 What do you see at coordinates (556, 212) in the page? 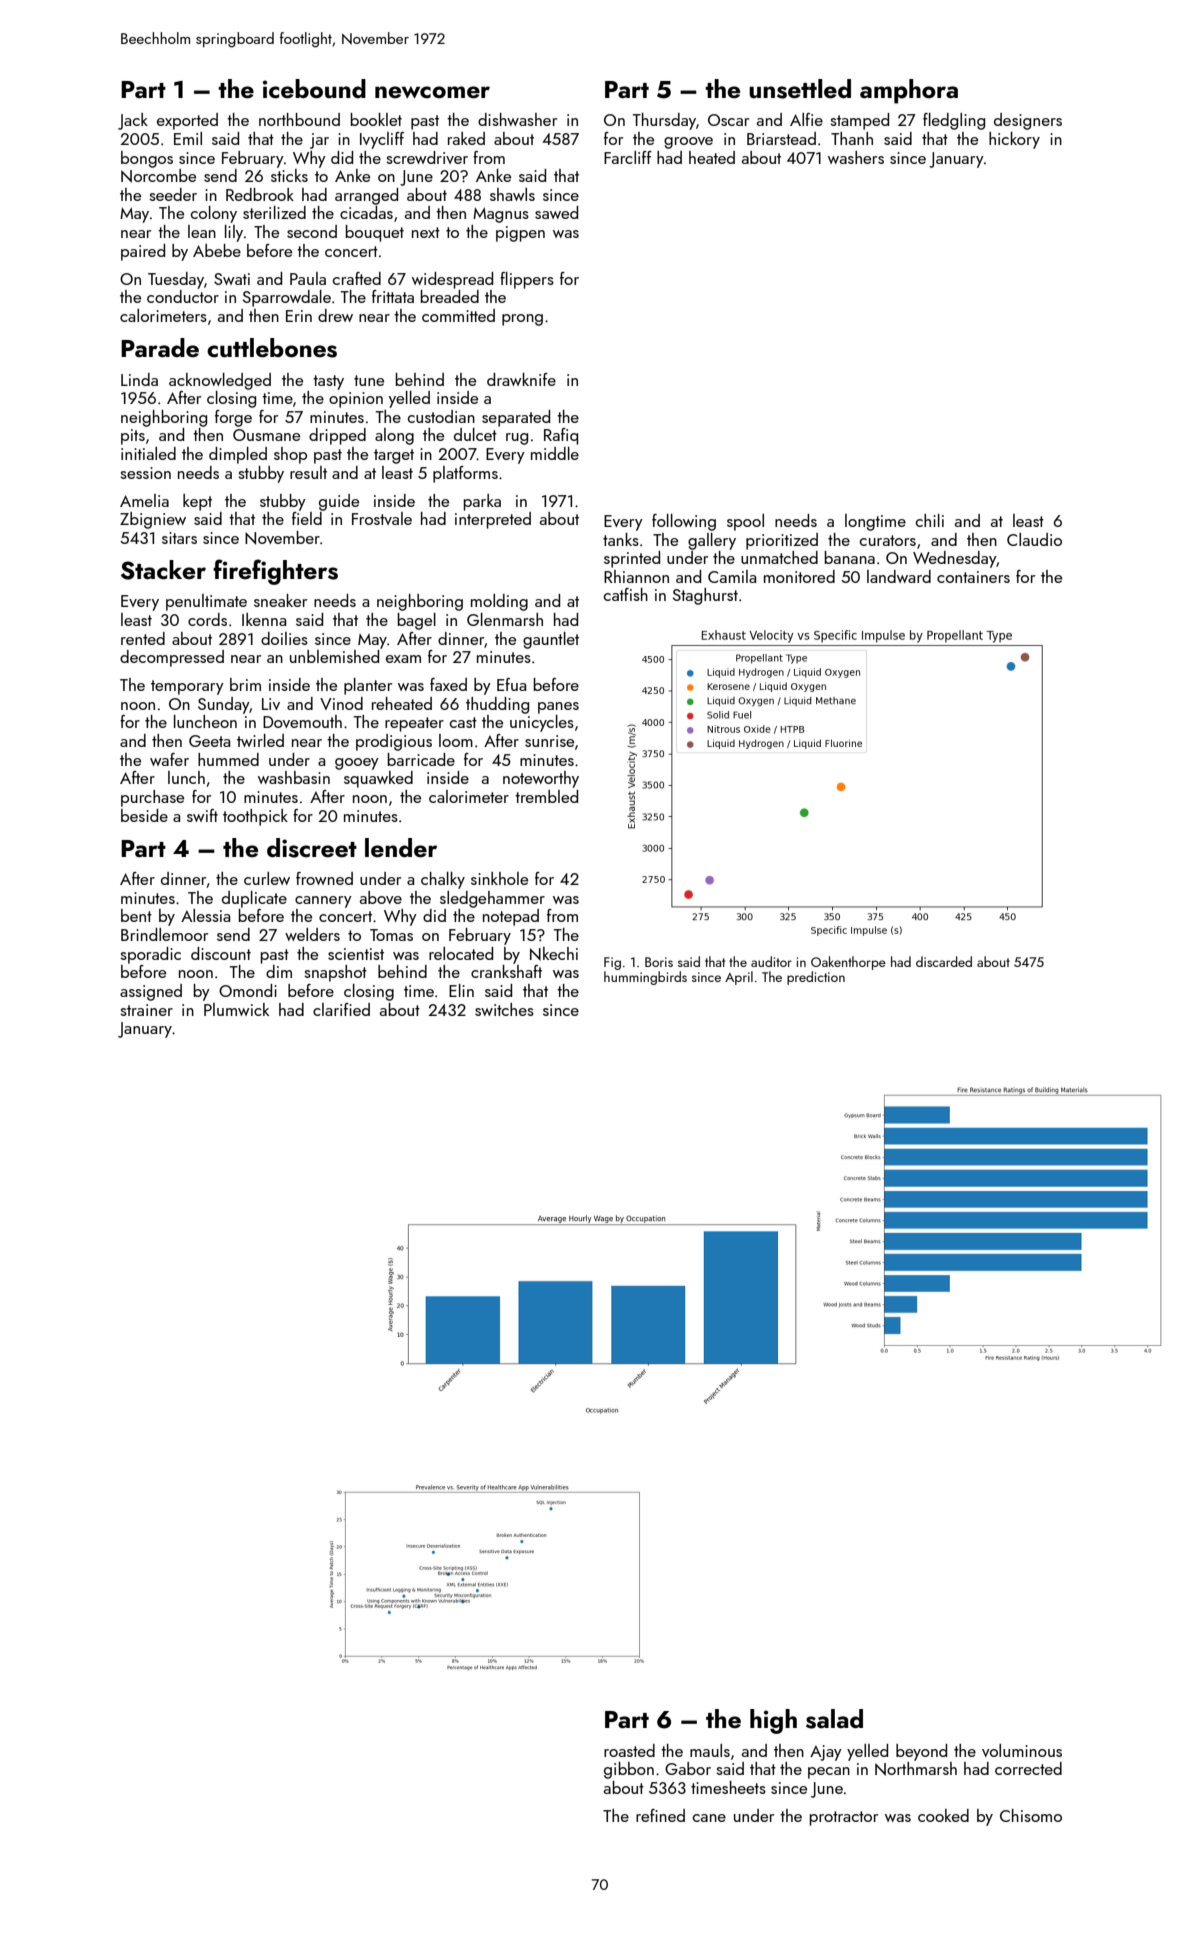
I see `sawed` at bounding box center [556, 212].
